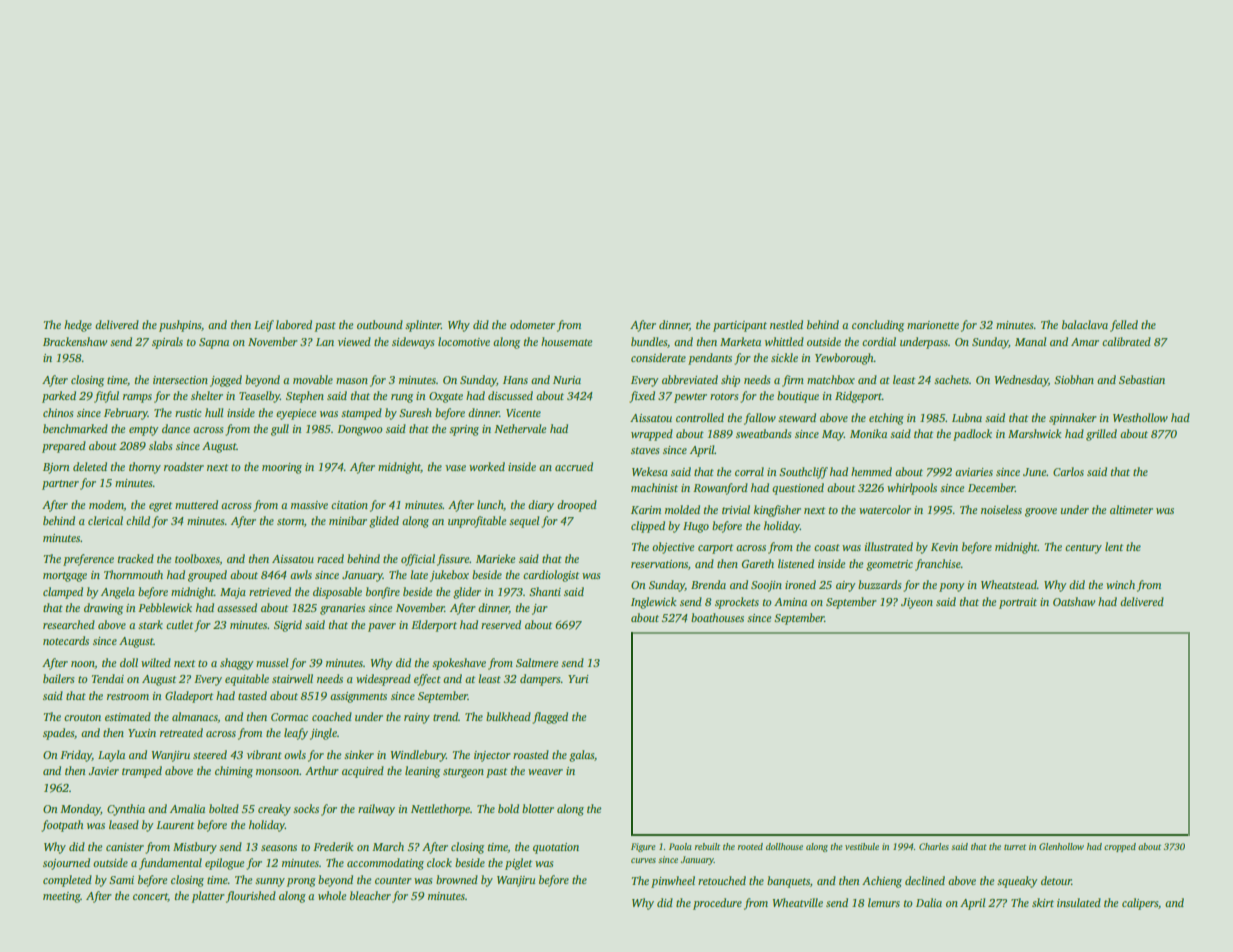 Image resolution: width=1233 pixels, height=952 pixels. Describe the element at coordinates (653, 603) in the image. I see `Inglewick` at that location.
